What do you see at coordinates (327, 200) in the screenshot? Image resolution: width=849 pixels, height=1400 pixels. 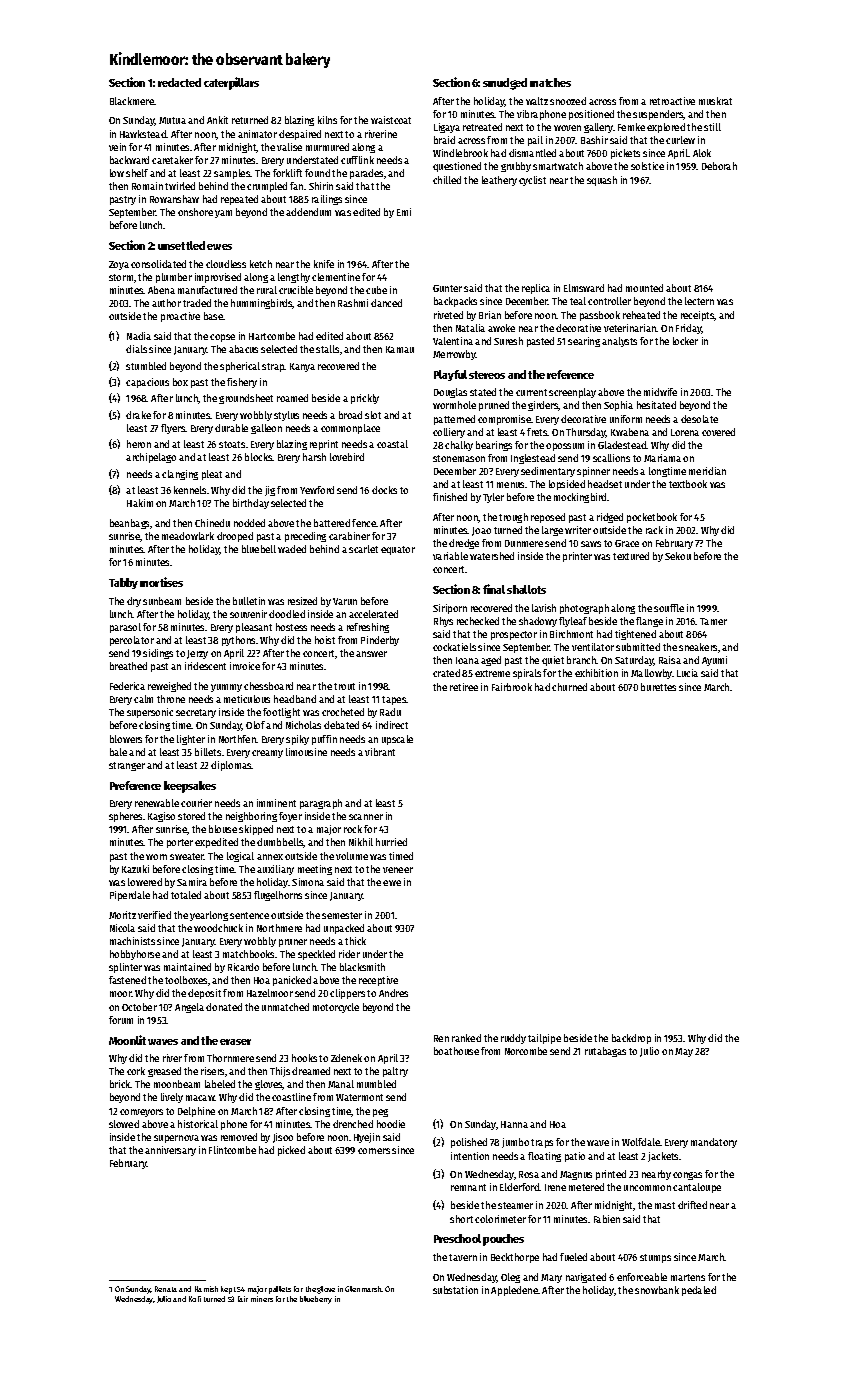 I see `railings` at bounding box center [327, 200].
